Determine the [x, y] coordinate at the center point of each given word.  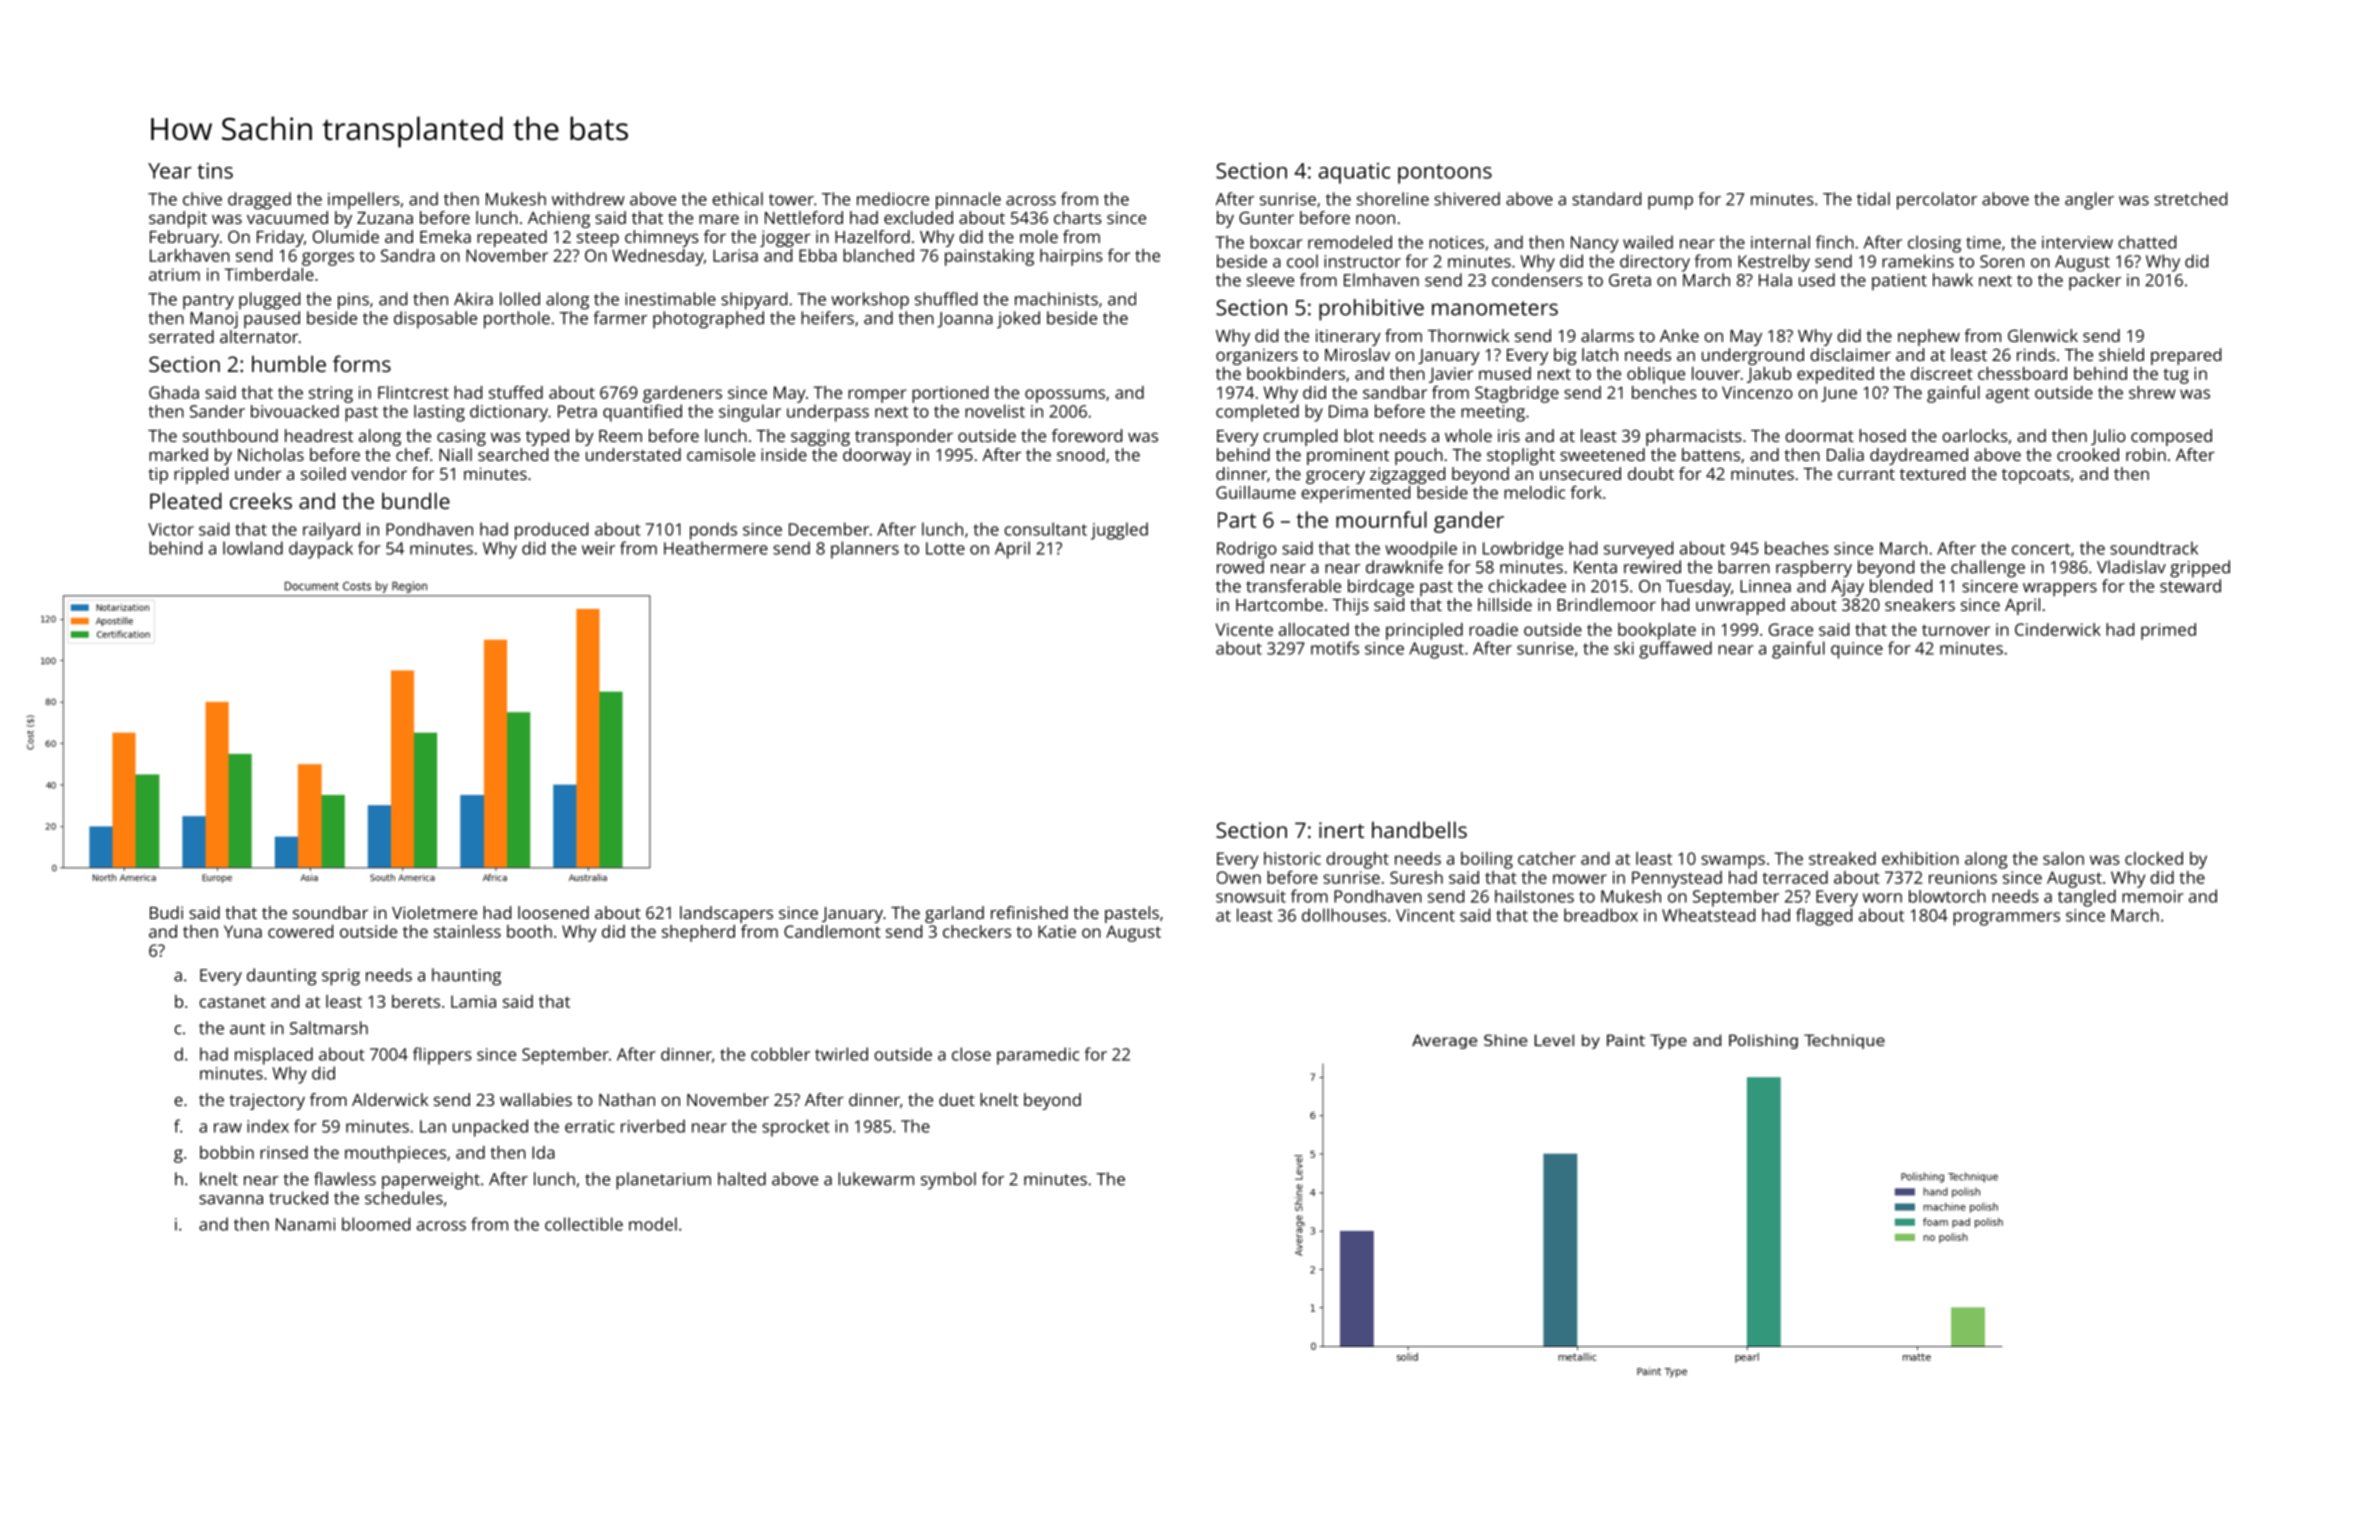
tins [215, 171]
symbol [948, 1181]
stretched [2190, 199]
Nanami [305, 1224]
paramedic [1038, 1056]
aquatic [1354, 173]
